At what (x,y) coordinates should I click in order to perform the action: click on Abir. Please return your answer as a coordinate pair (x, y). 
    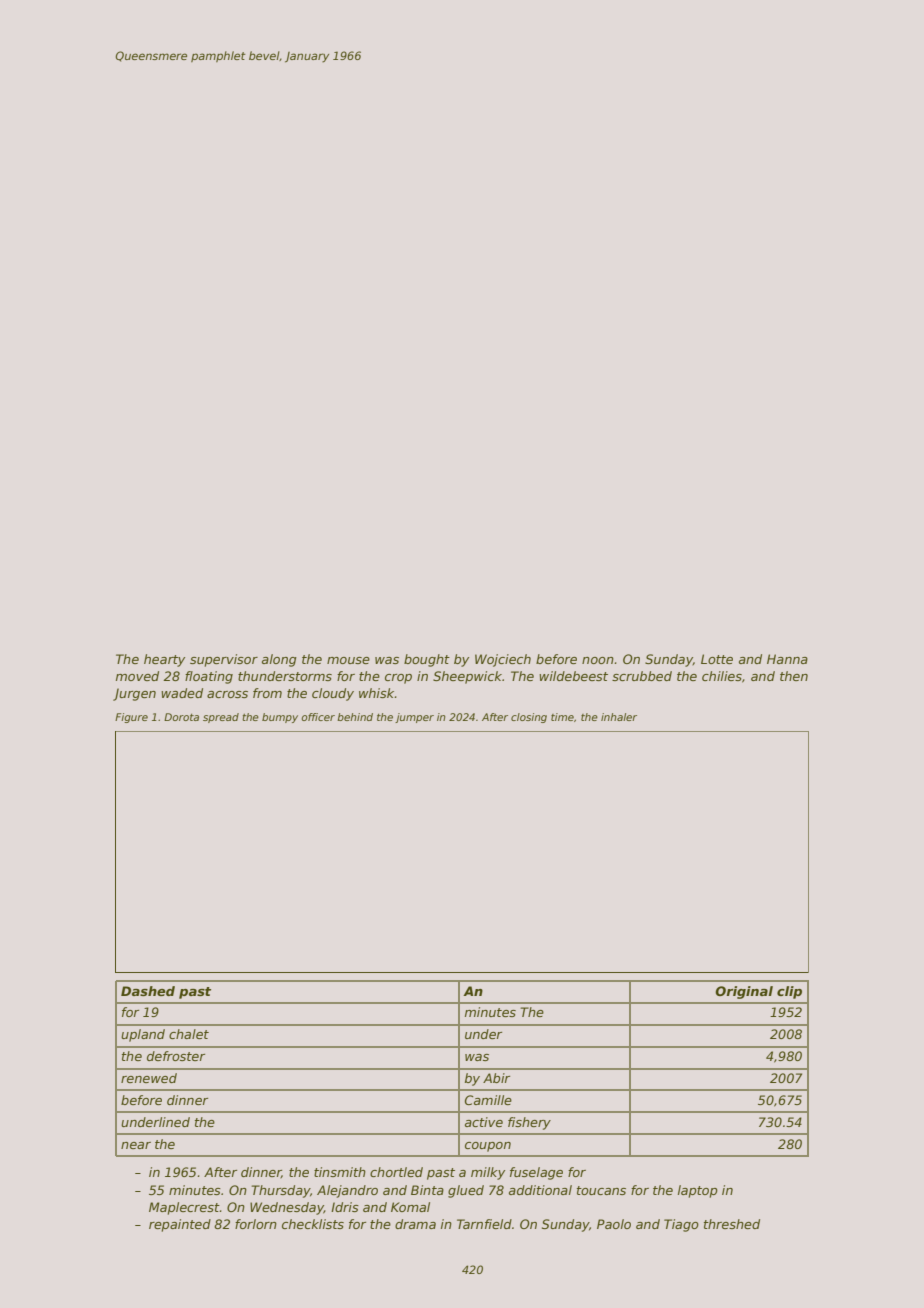
    Looking at the image, I should click on (496, 1078).
